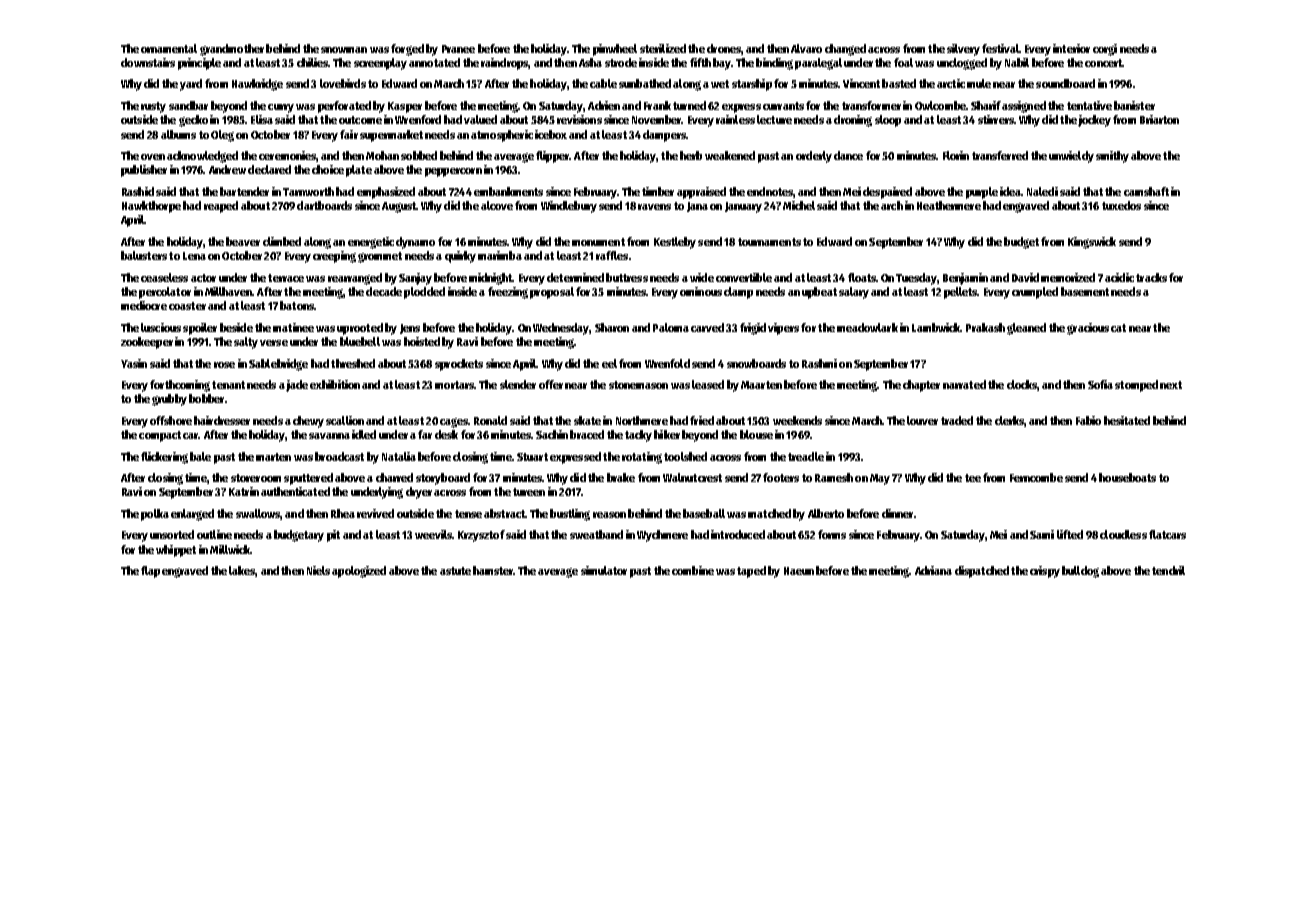  Describe the element at coordinates (604, 570) in the page. I see `simulator` at that location.
